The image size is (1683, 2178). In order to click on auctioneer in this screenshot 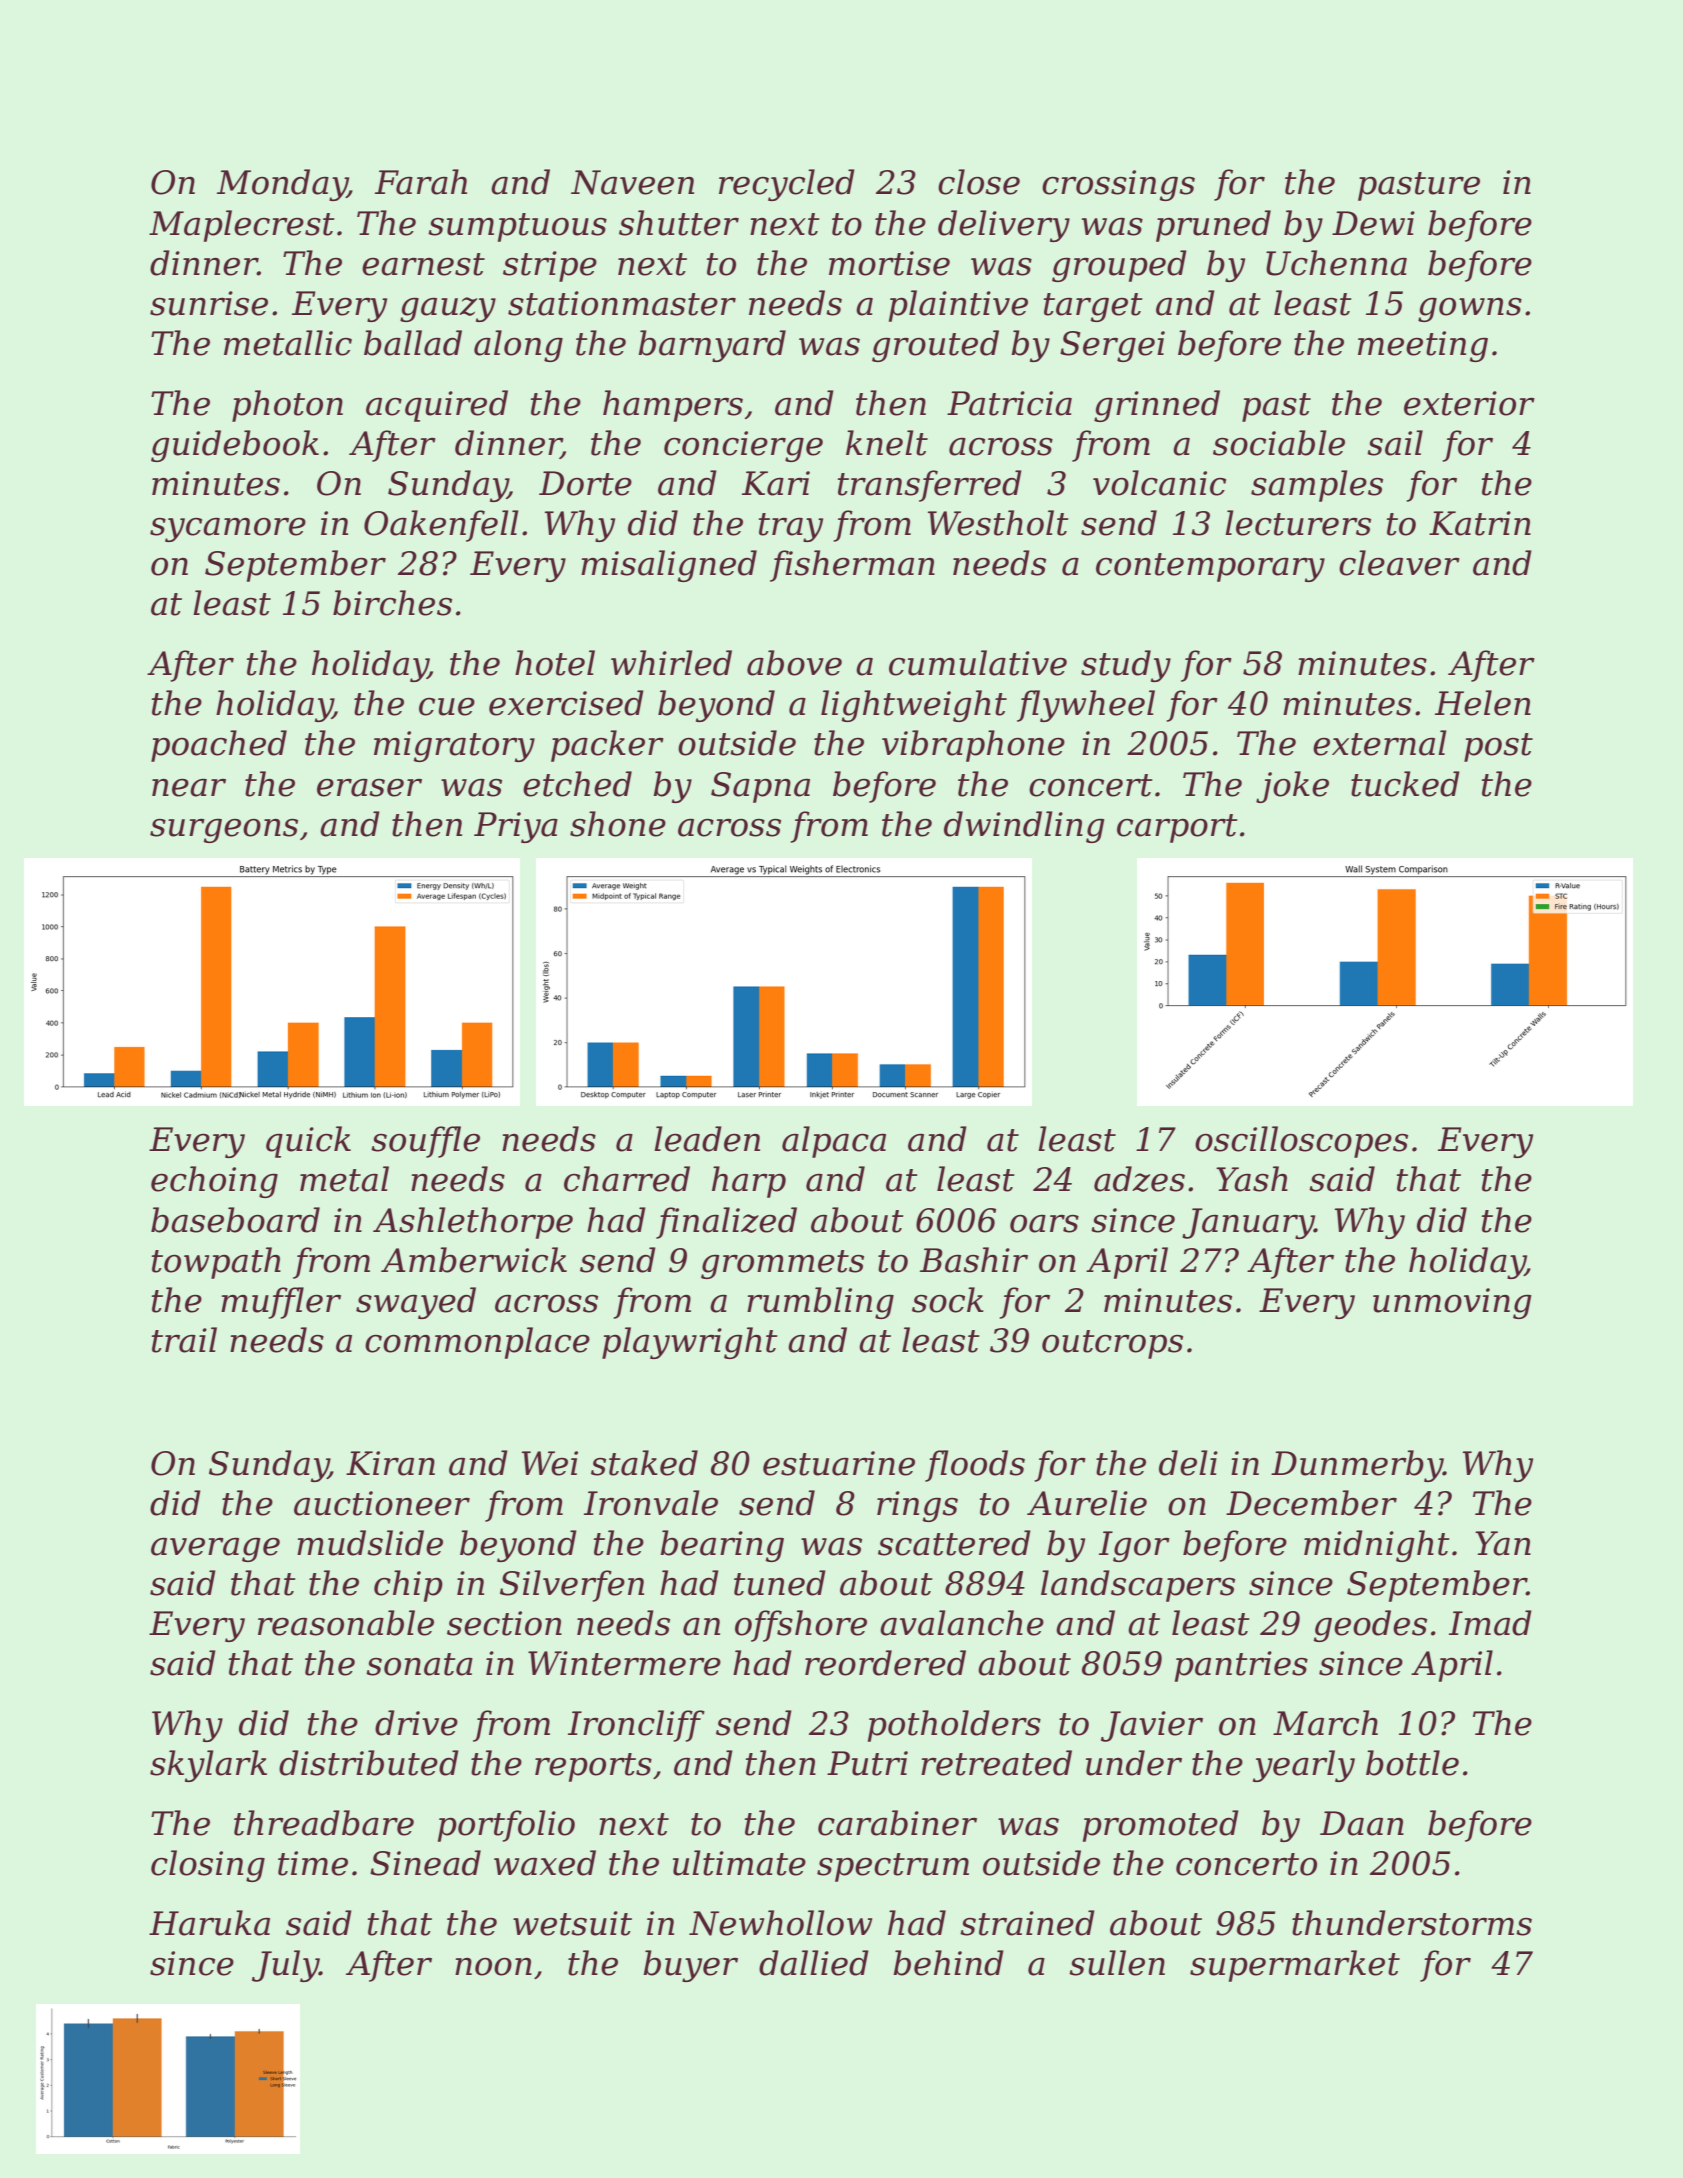, I will do `click(382, 1503)`.
